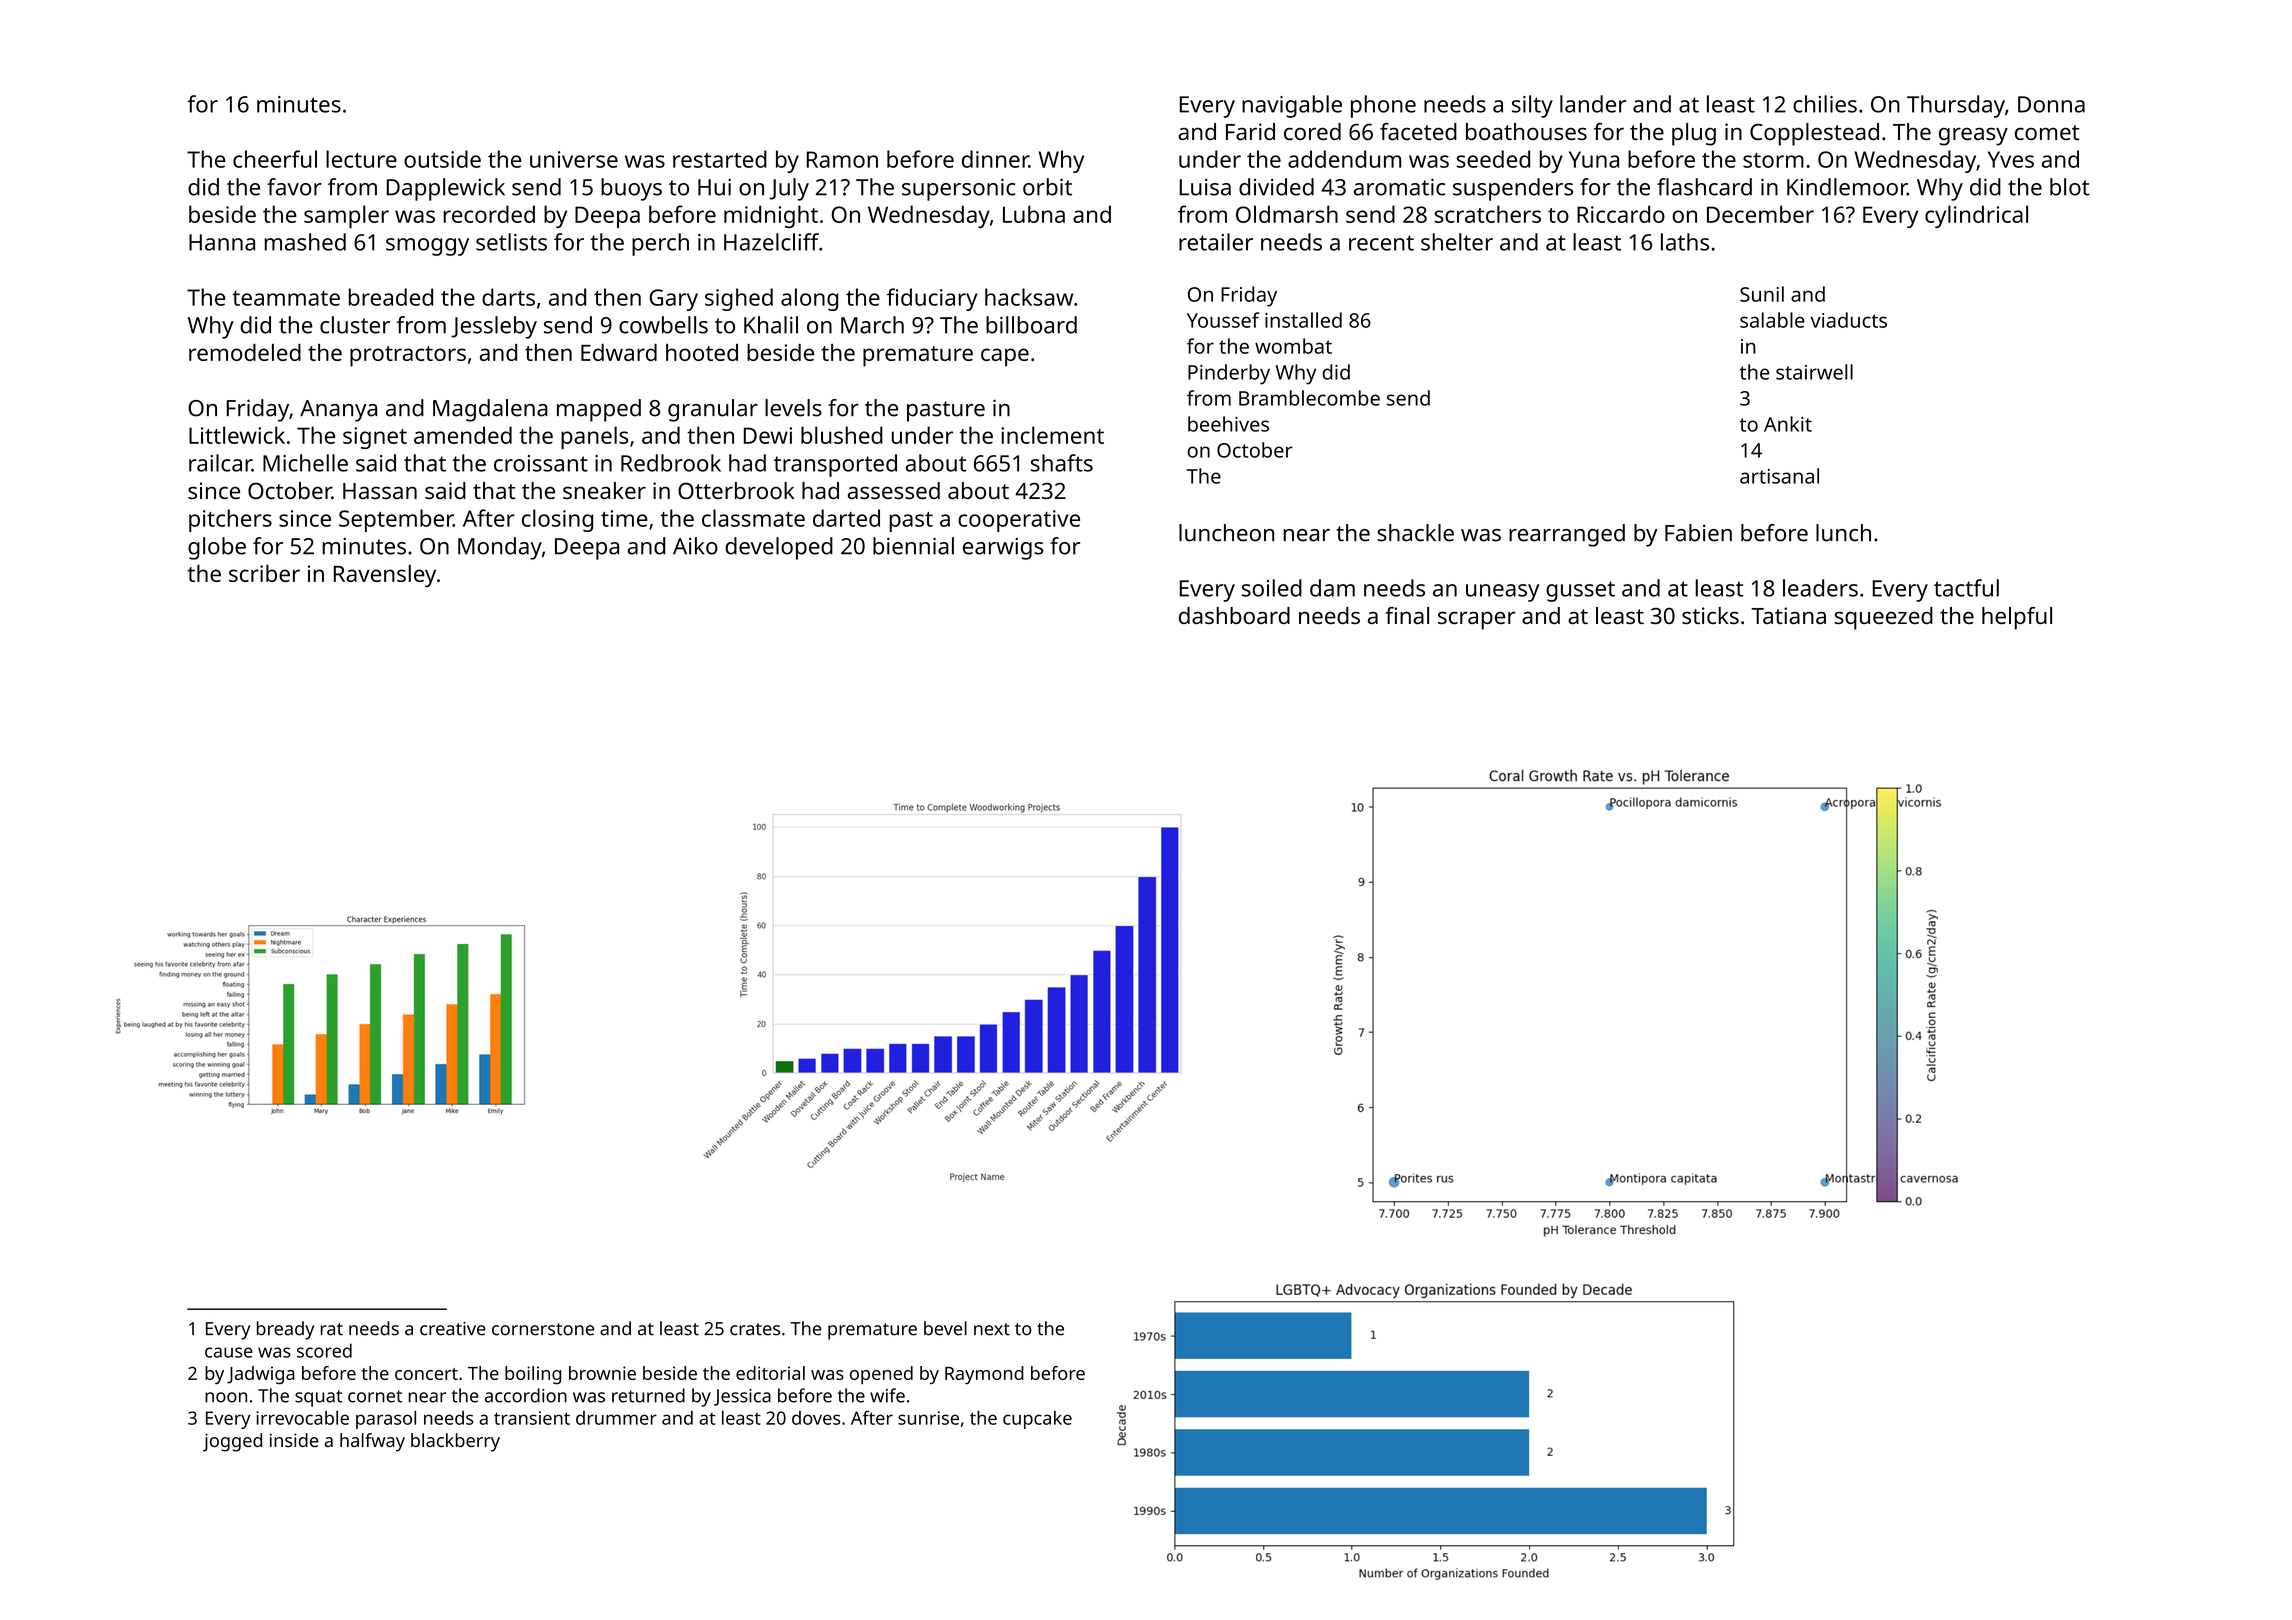  Describe the element at coordinates (2051, 104) in the page. I see `Donna` at that location.
